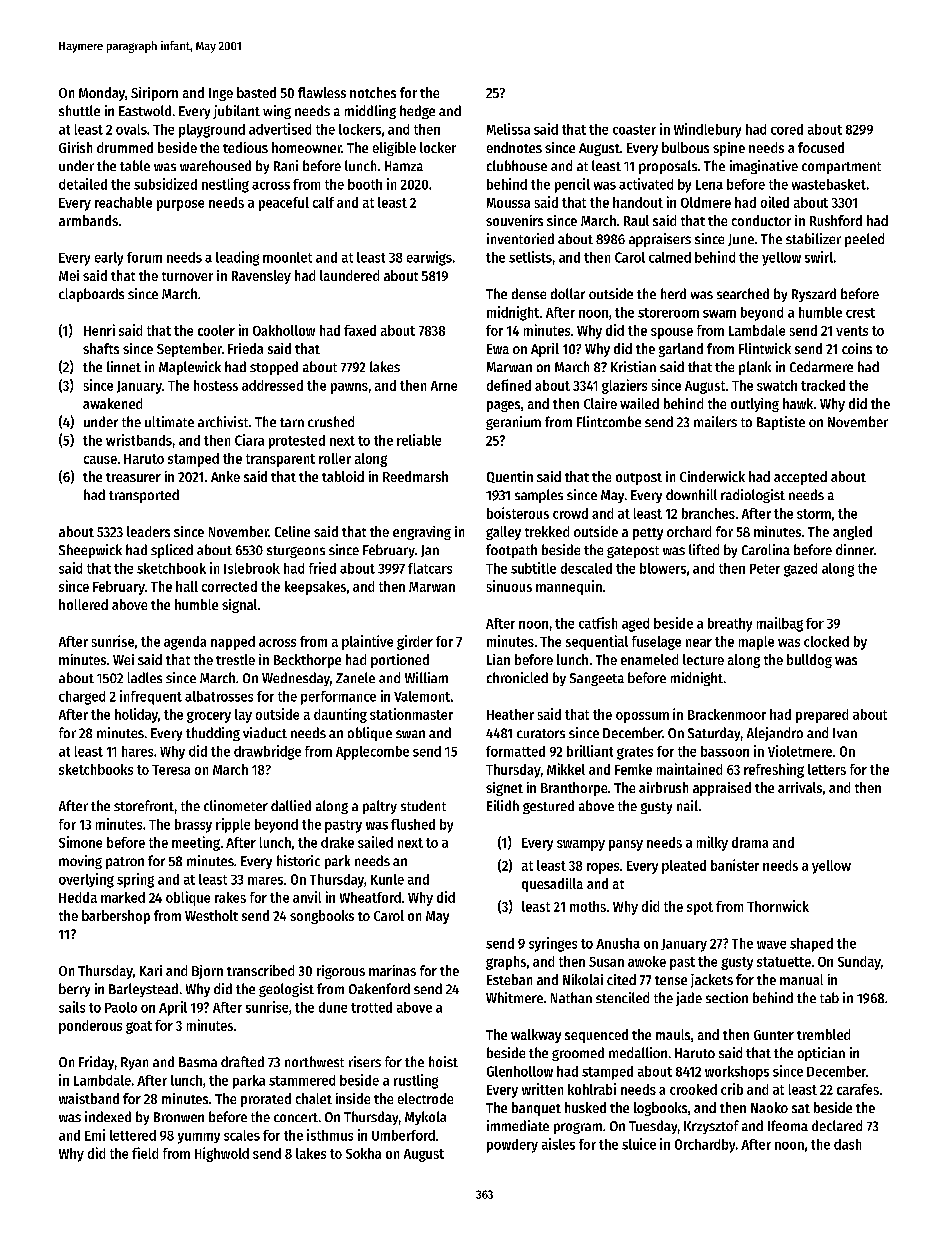  Describe the element at coordinates (242, 1135) in the screenshot. I see `scales` at that location.
